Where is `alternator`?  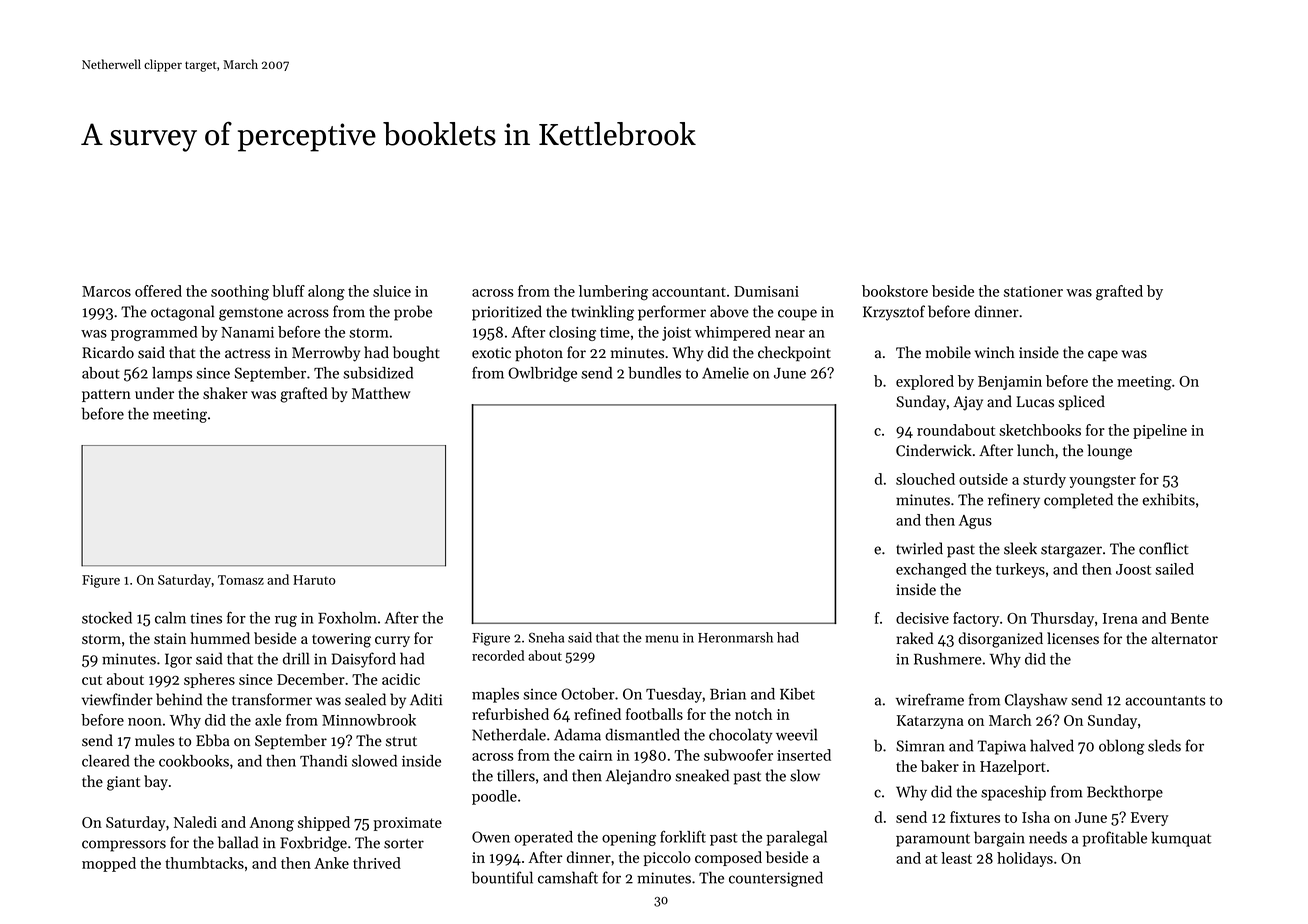
alternator is located at coordinates (1184, 638).
